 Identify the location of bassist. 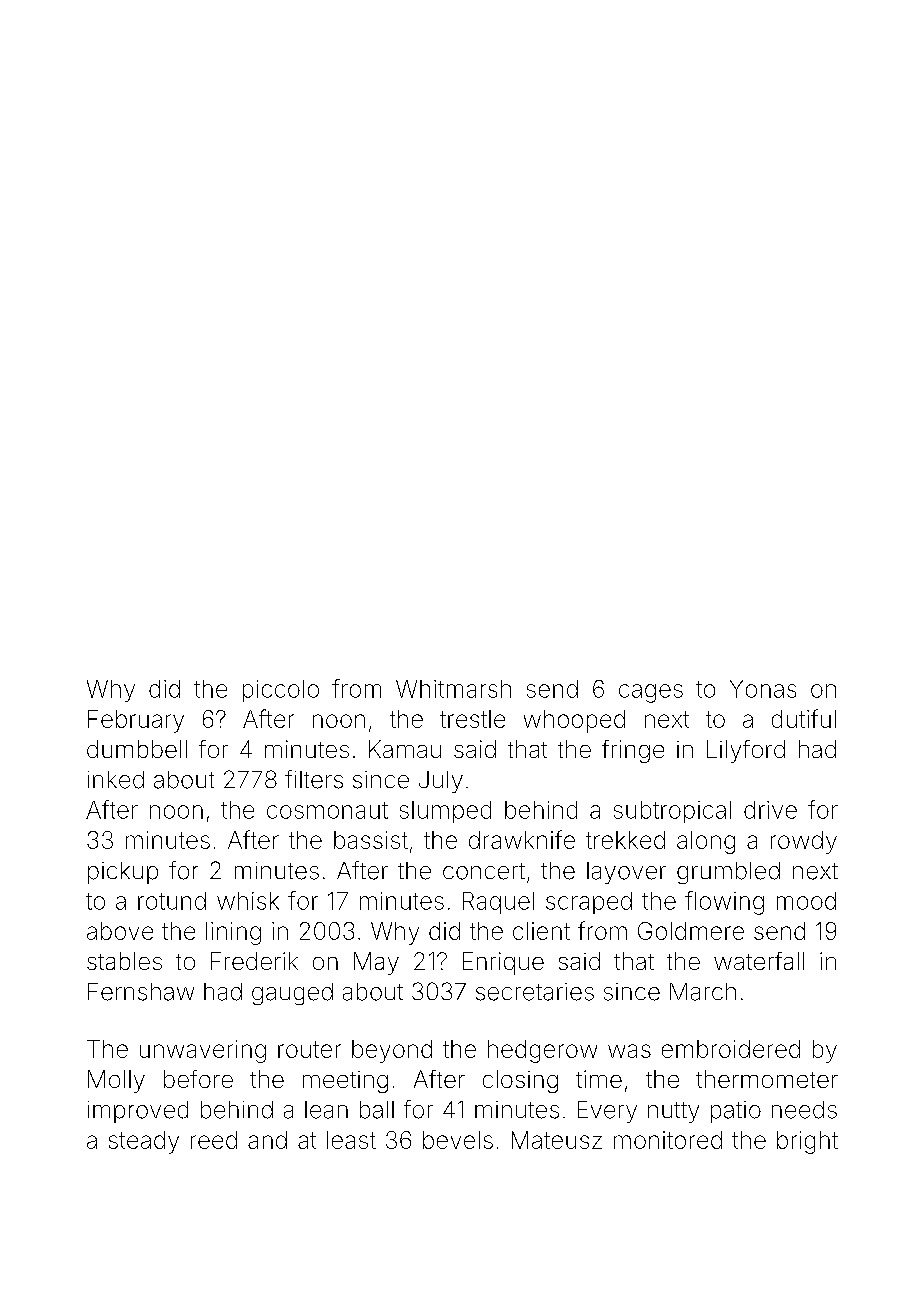
(371, 840).
